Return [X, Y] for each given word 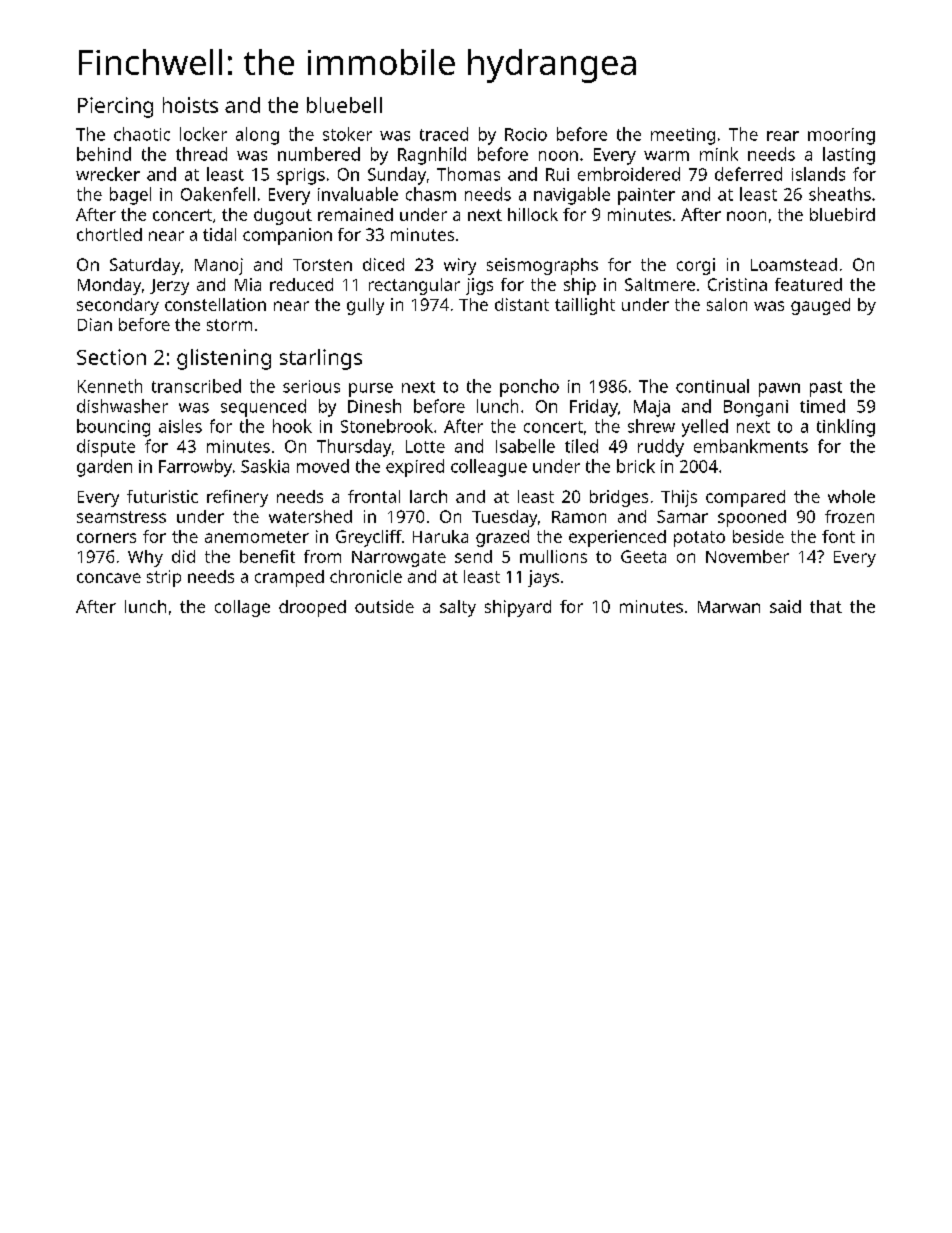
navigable [572, 196]
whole [851, 496]
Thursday [354, 448]
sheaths [840, 194]
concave [109, 578]
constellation [215, 304]
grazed [502, 538]
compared [745, 498]
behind [104, 154]
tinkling [846, 428]
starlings [321, 359]
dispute [106, 448]
